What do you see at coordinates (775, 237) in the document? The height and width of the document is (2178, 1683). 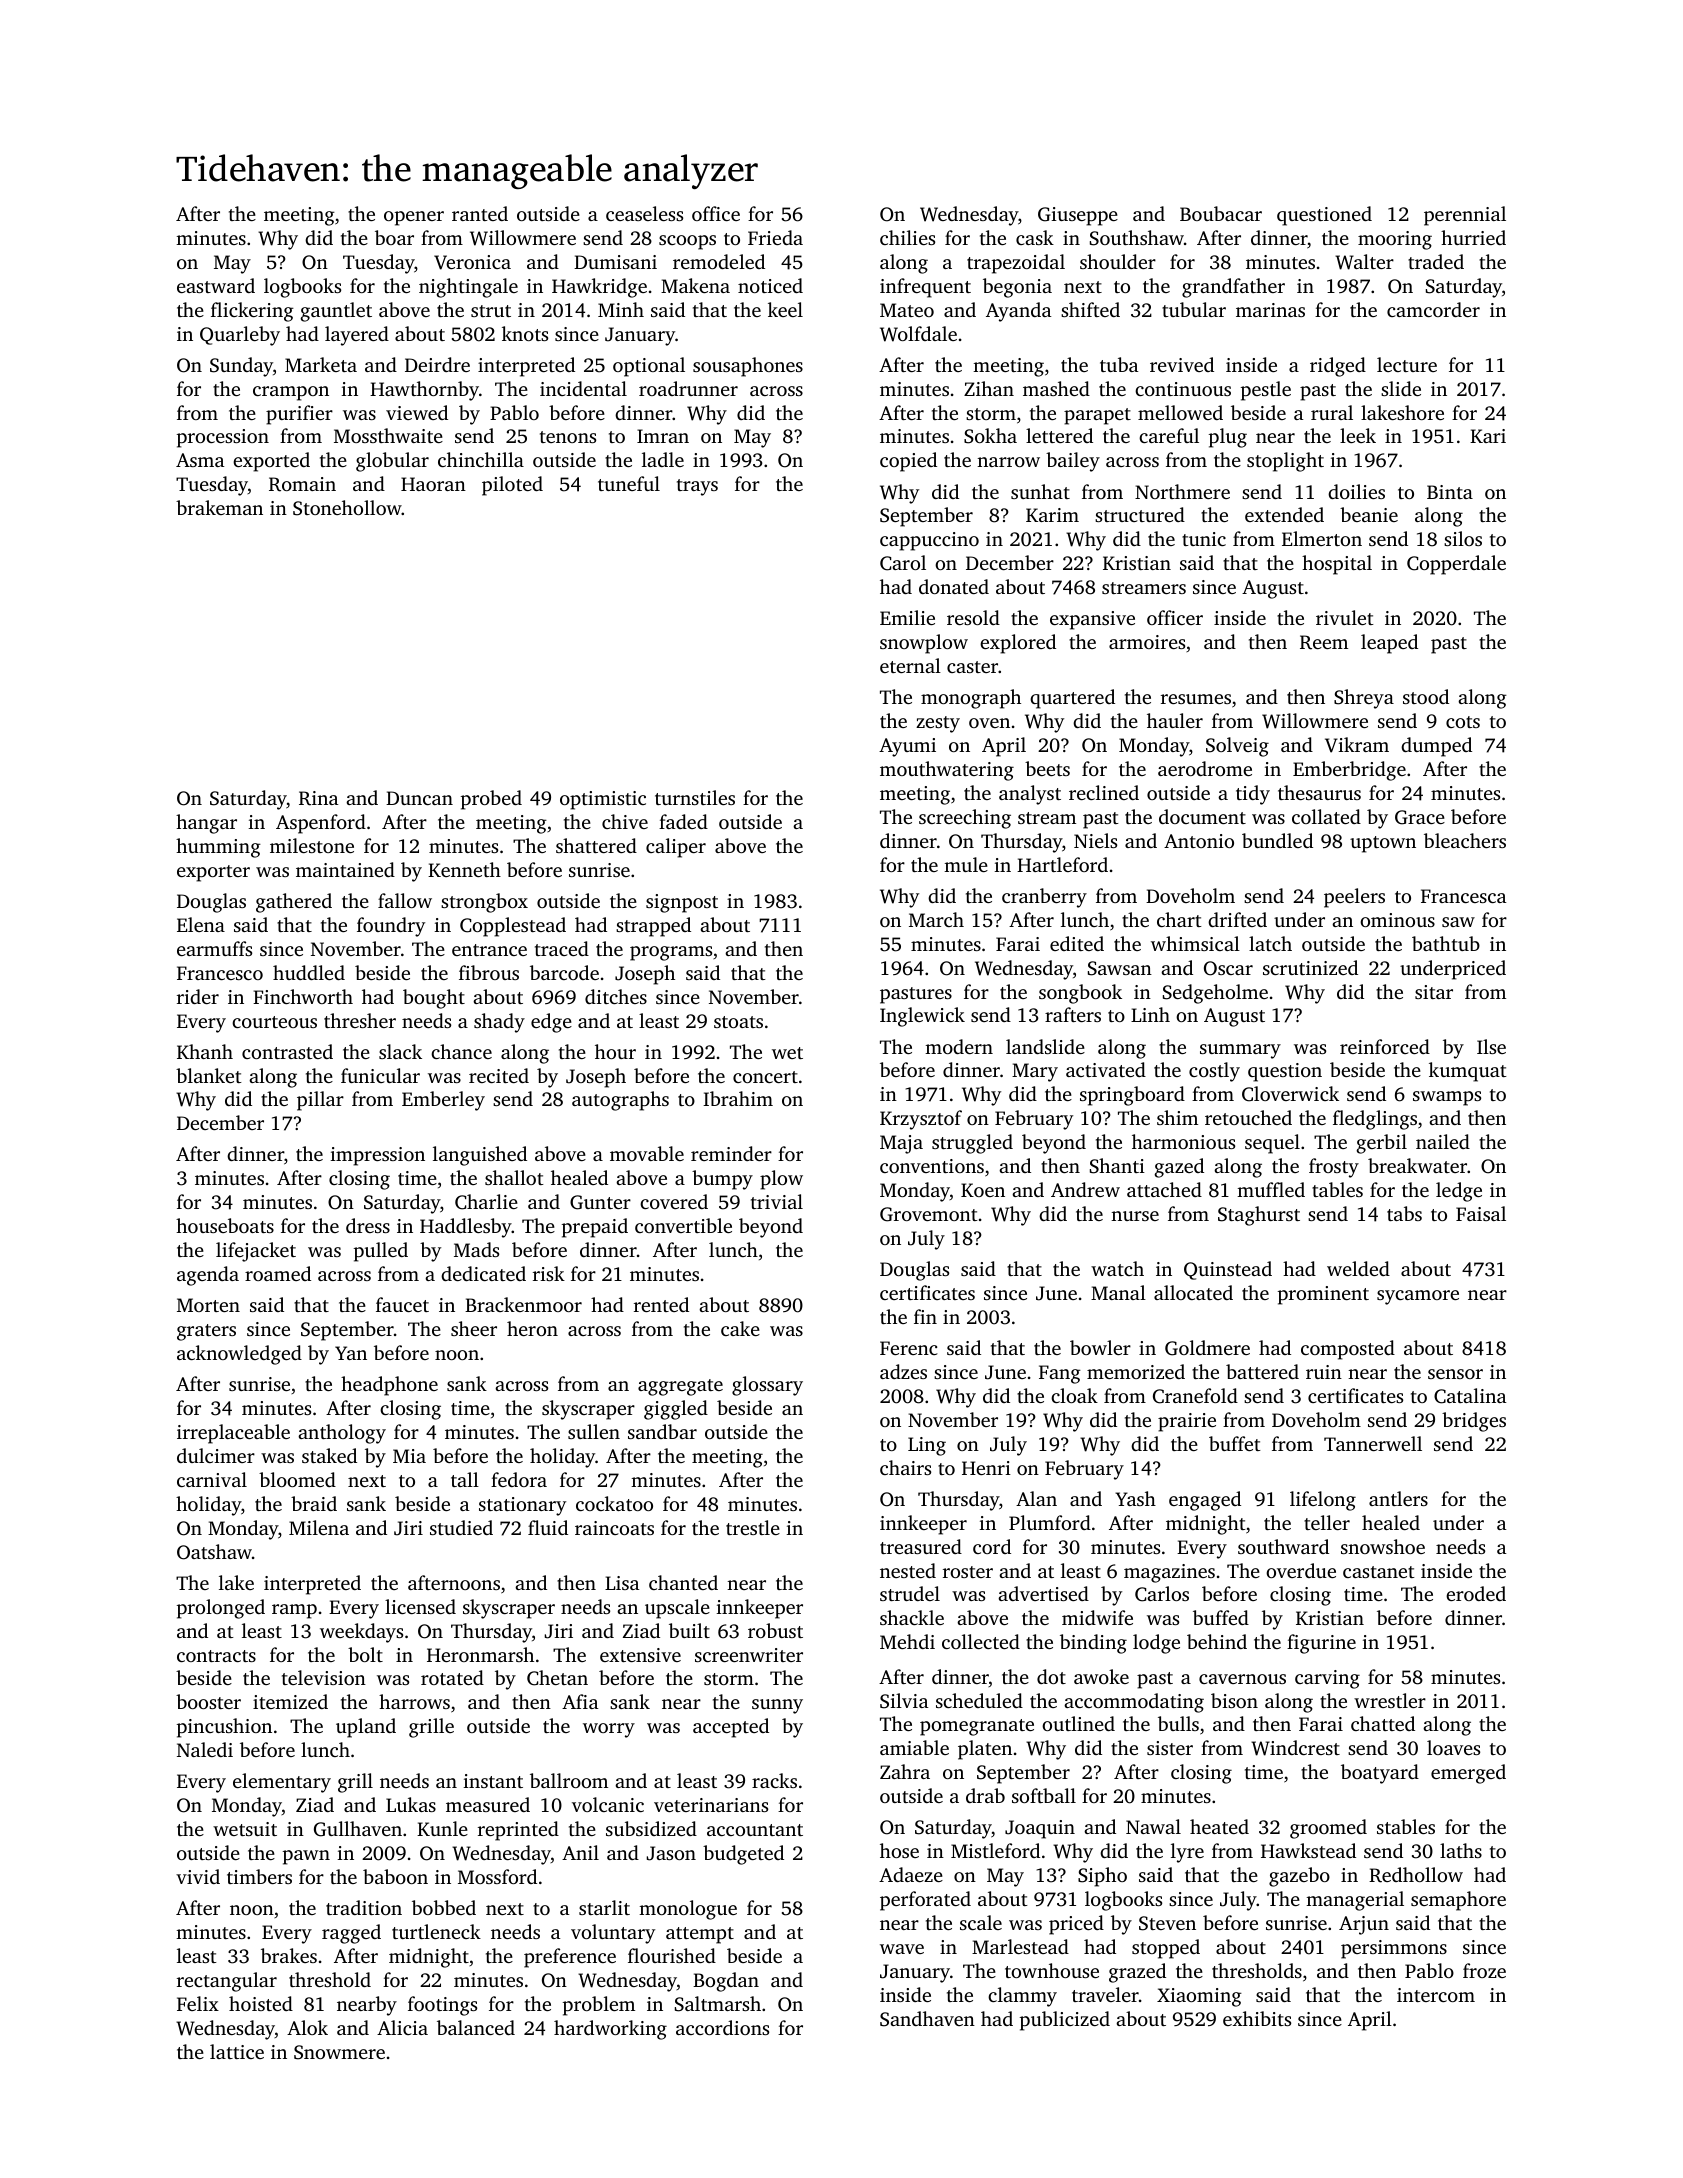 I see `Frieda` at bounding box center [775, 237].
